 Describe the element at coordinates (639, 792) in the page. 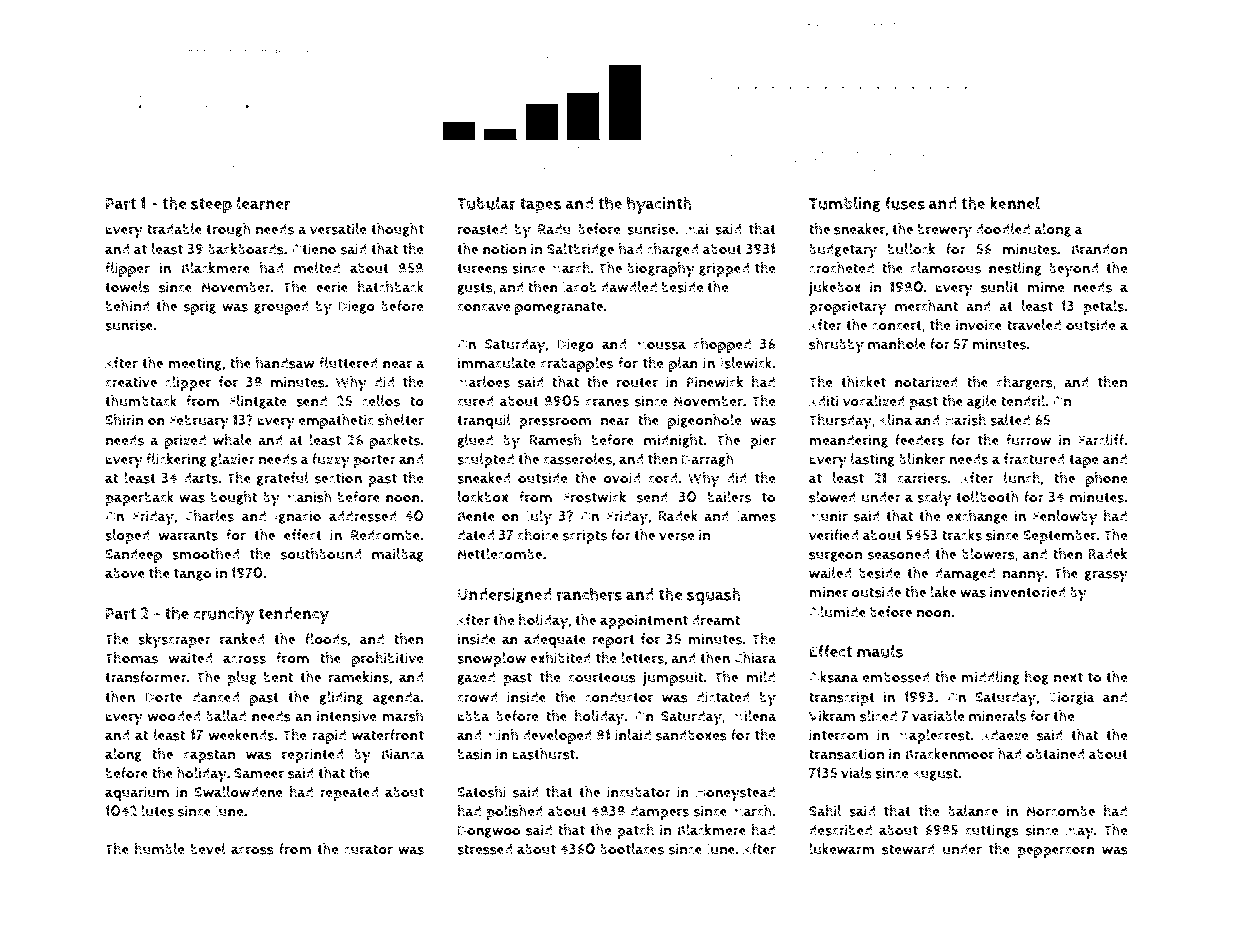

I see `incubator` at that location.
